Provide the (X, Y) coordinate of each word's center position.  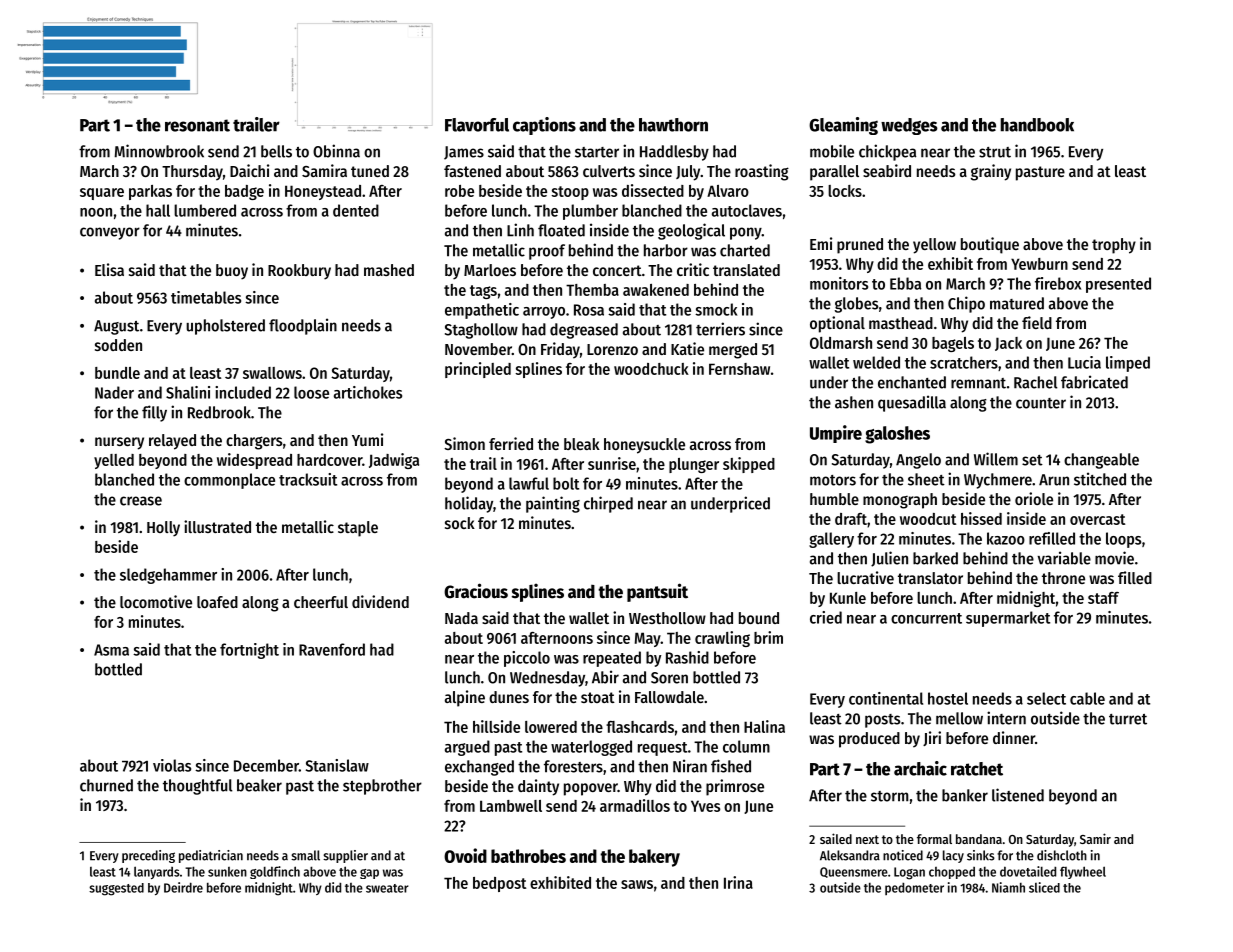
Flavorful (477, 125)
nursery (119, 443)
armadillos (635, 805)
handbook (1037, 125)
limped (1128, 364)
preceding (148, 856)
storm (890, 796)
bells (276, 151)
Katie (687, 348)
